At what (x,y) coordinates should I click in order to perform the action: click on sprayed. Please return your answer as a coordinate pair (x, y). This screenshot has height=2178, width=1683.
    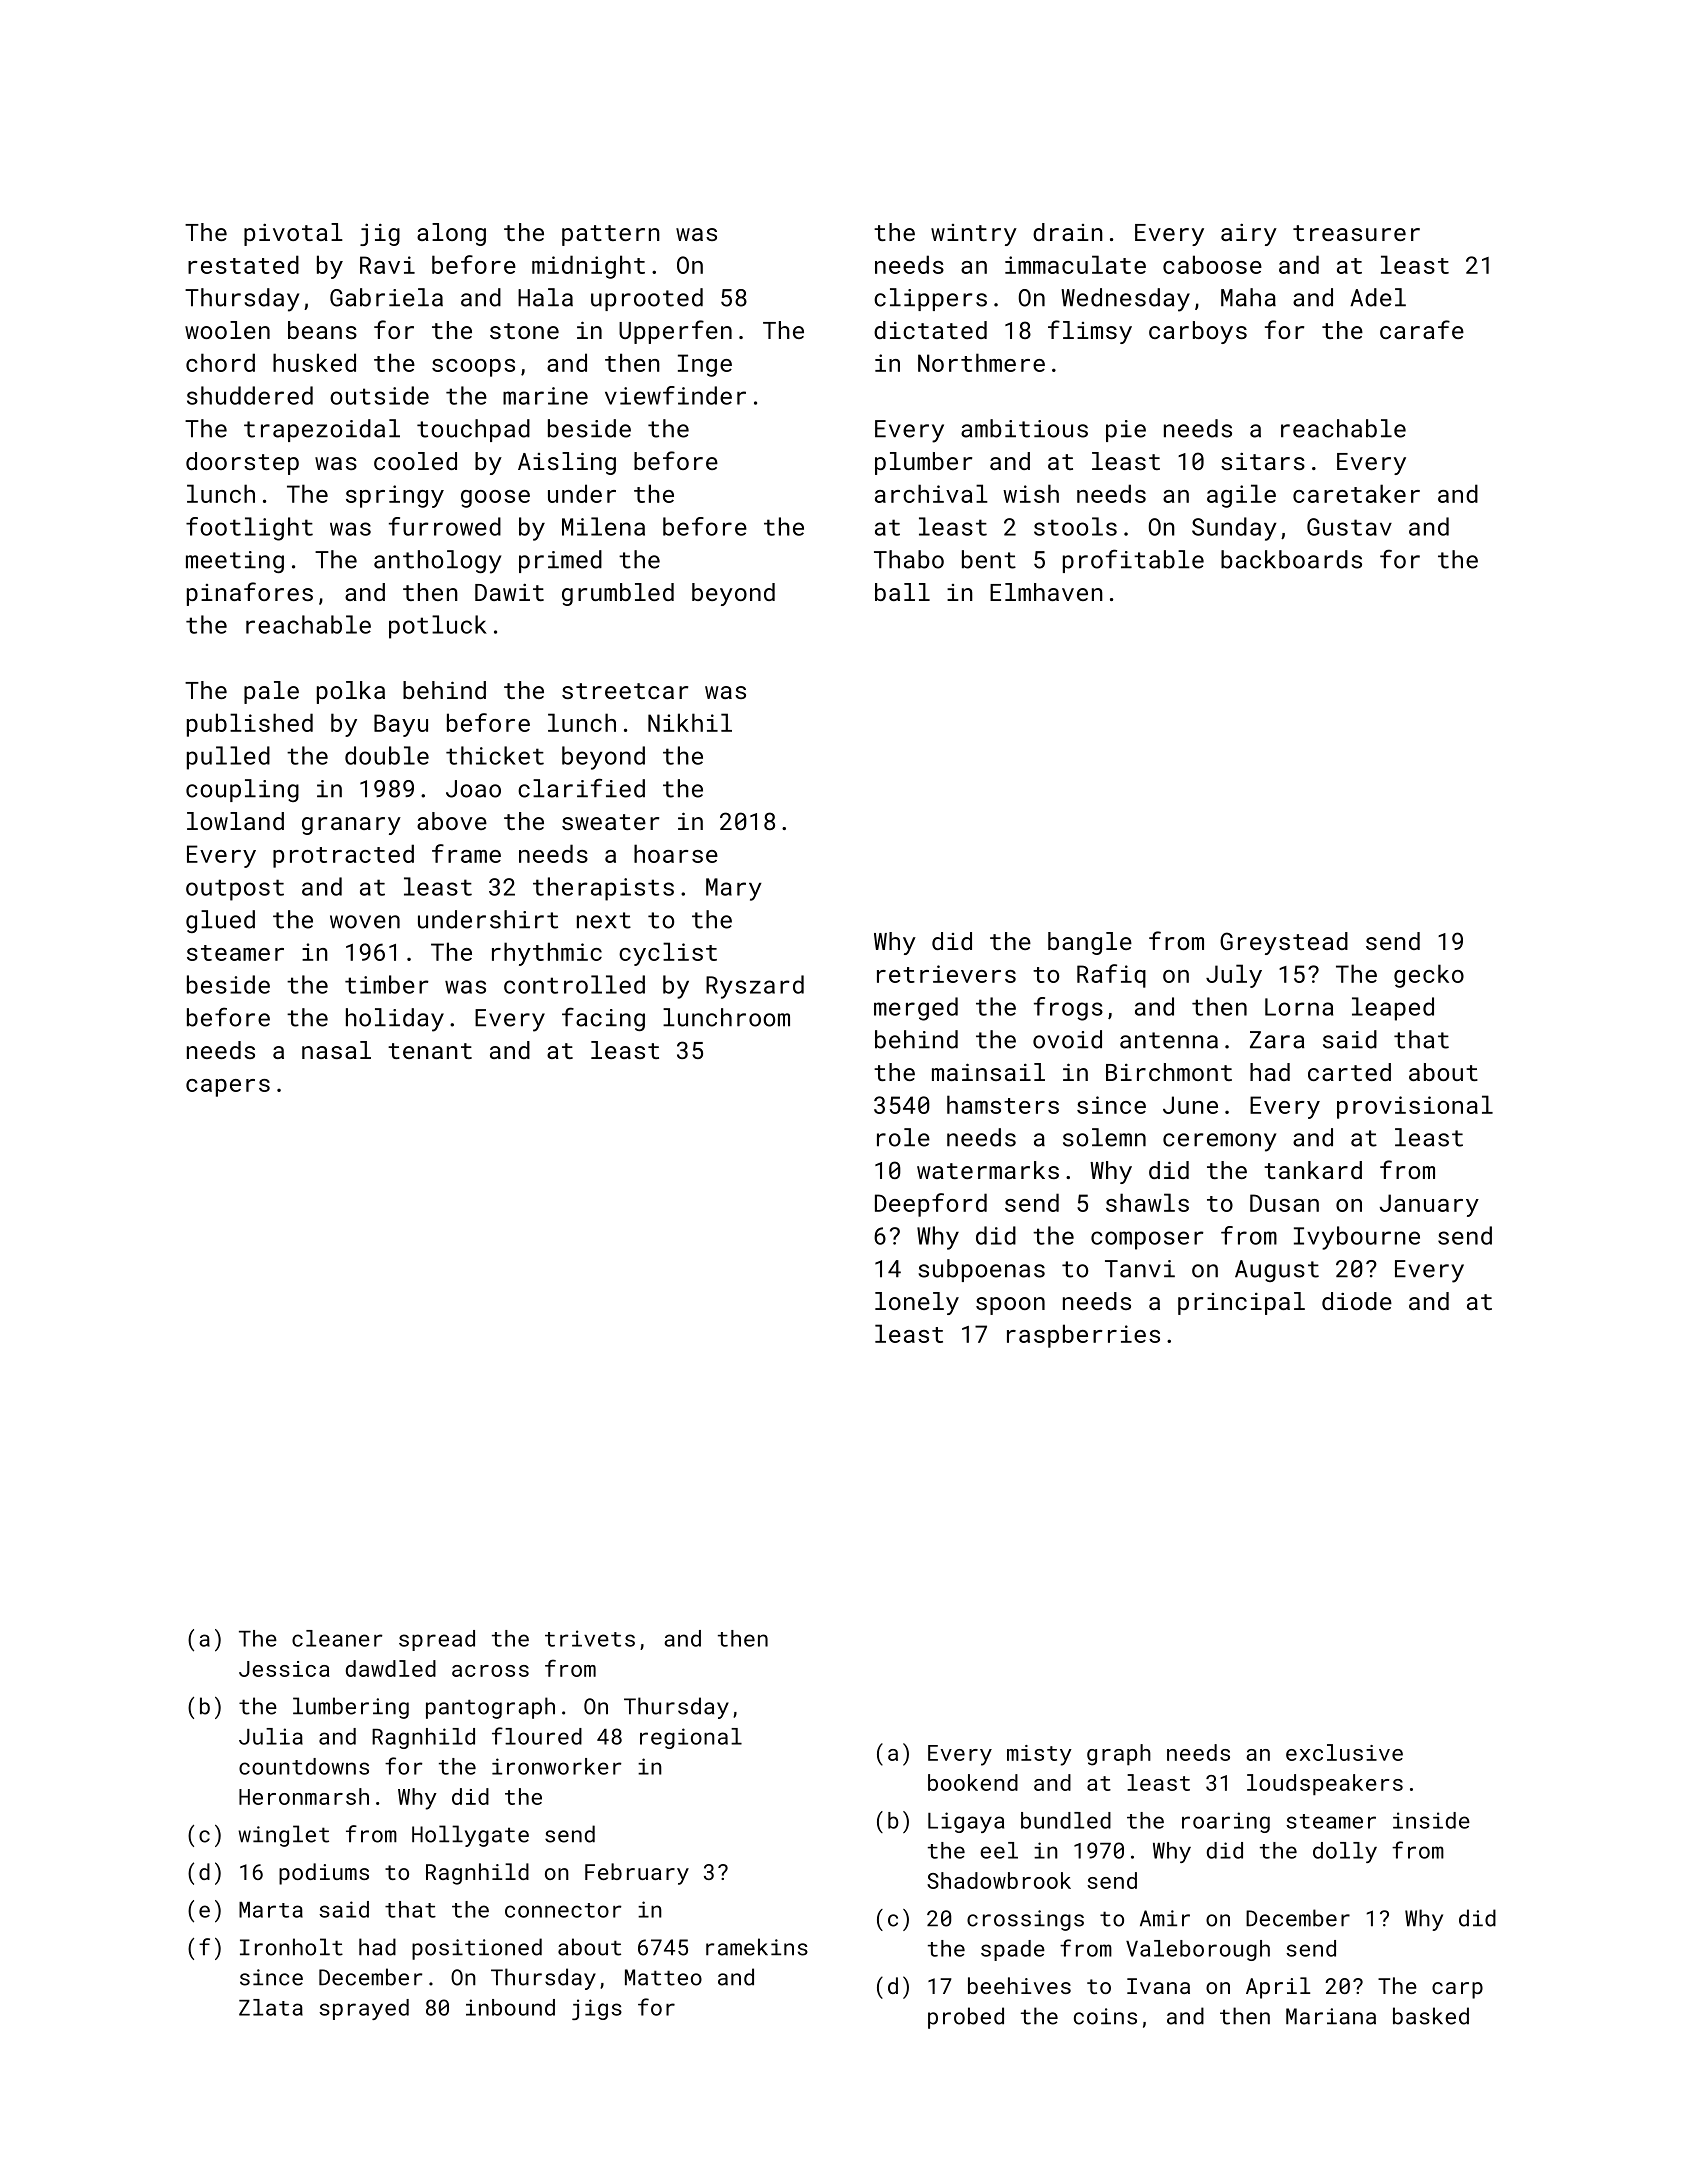
    Looking at the image, I should click on (364, 2009).
